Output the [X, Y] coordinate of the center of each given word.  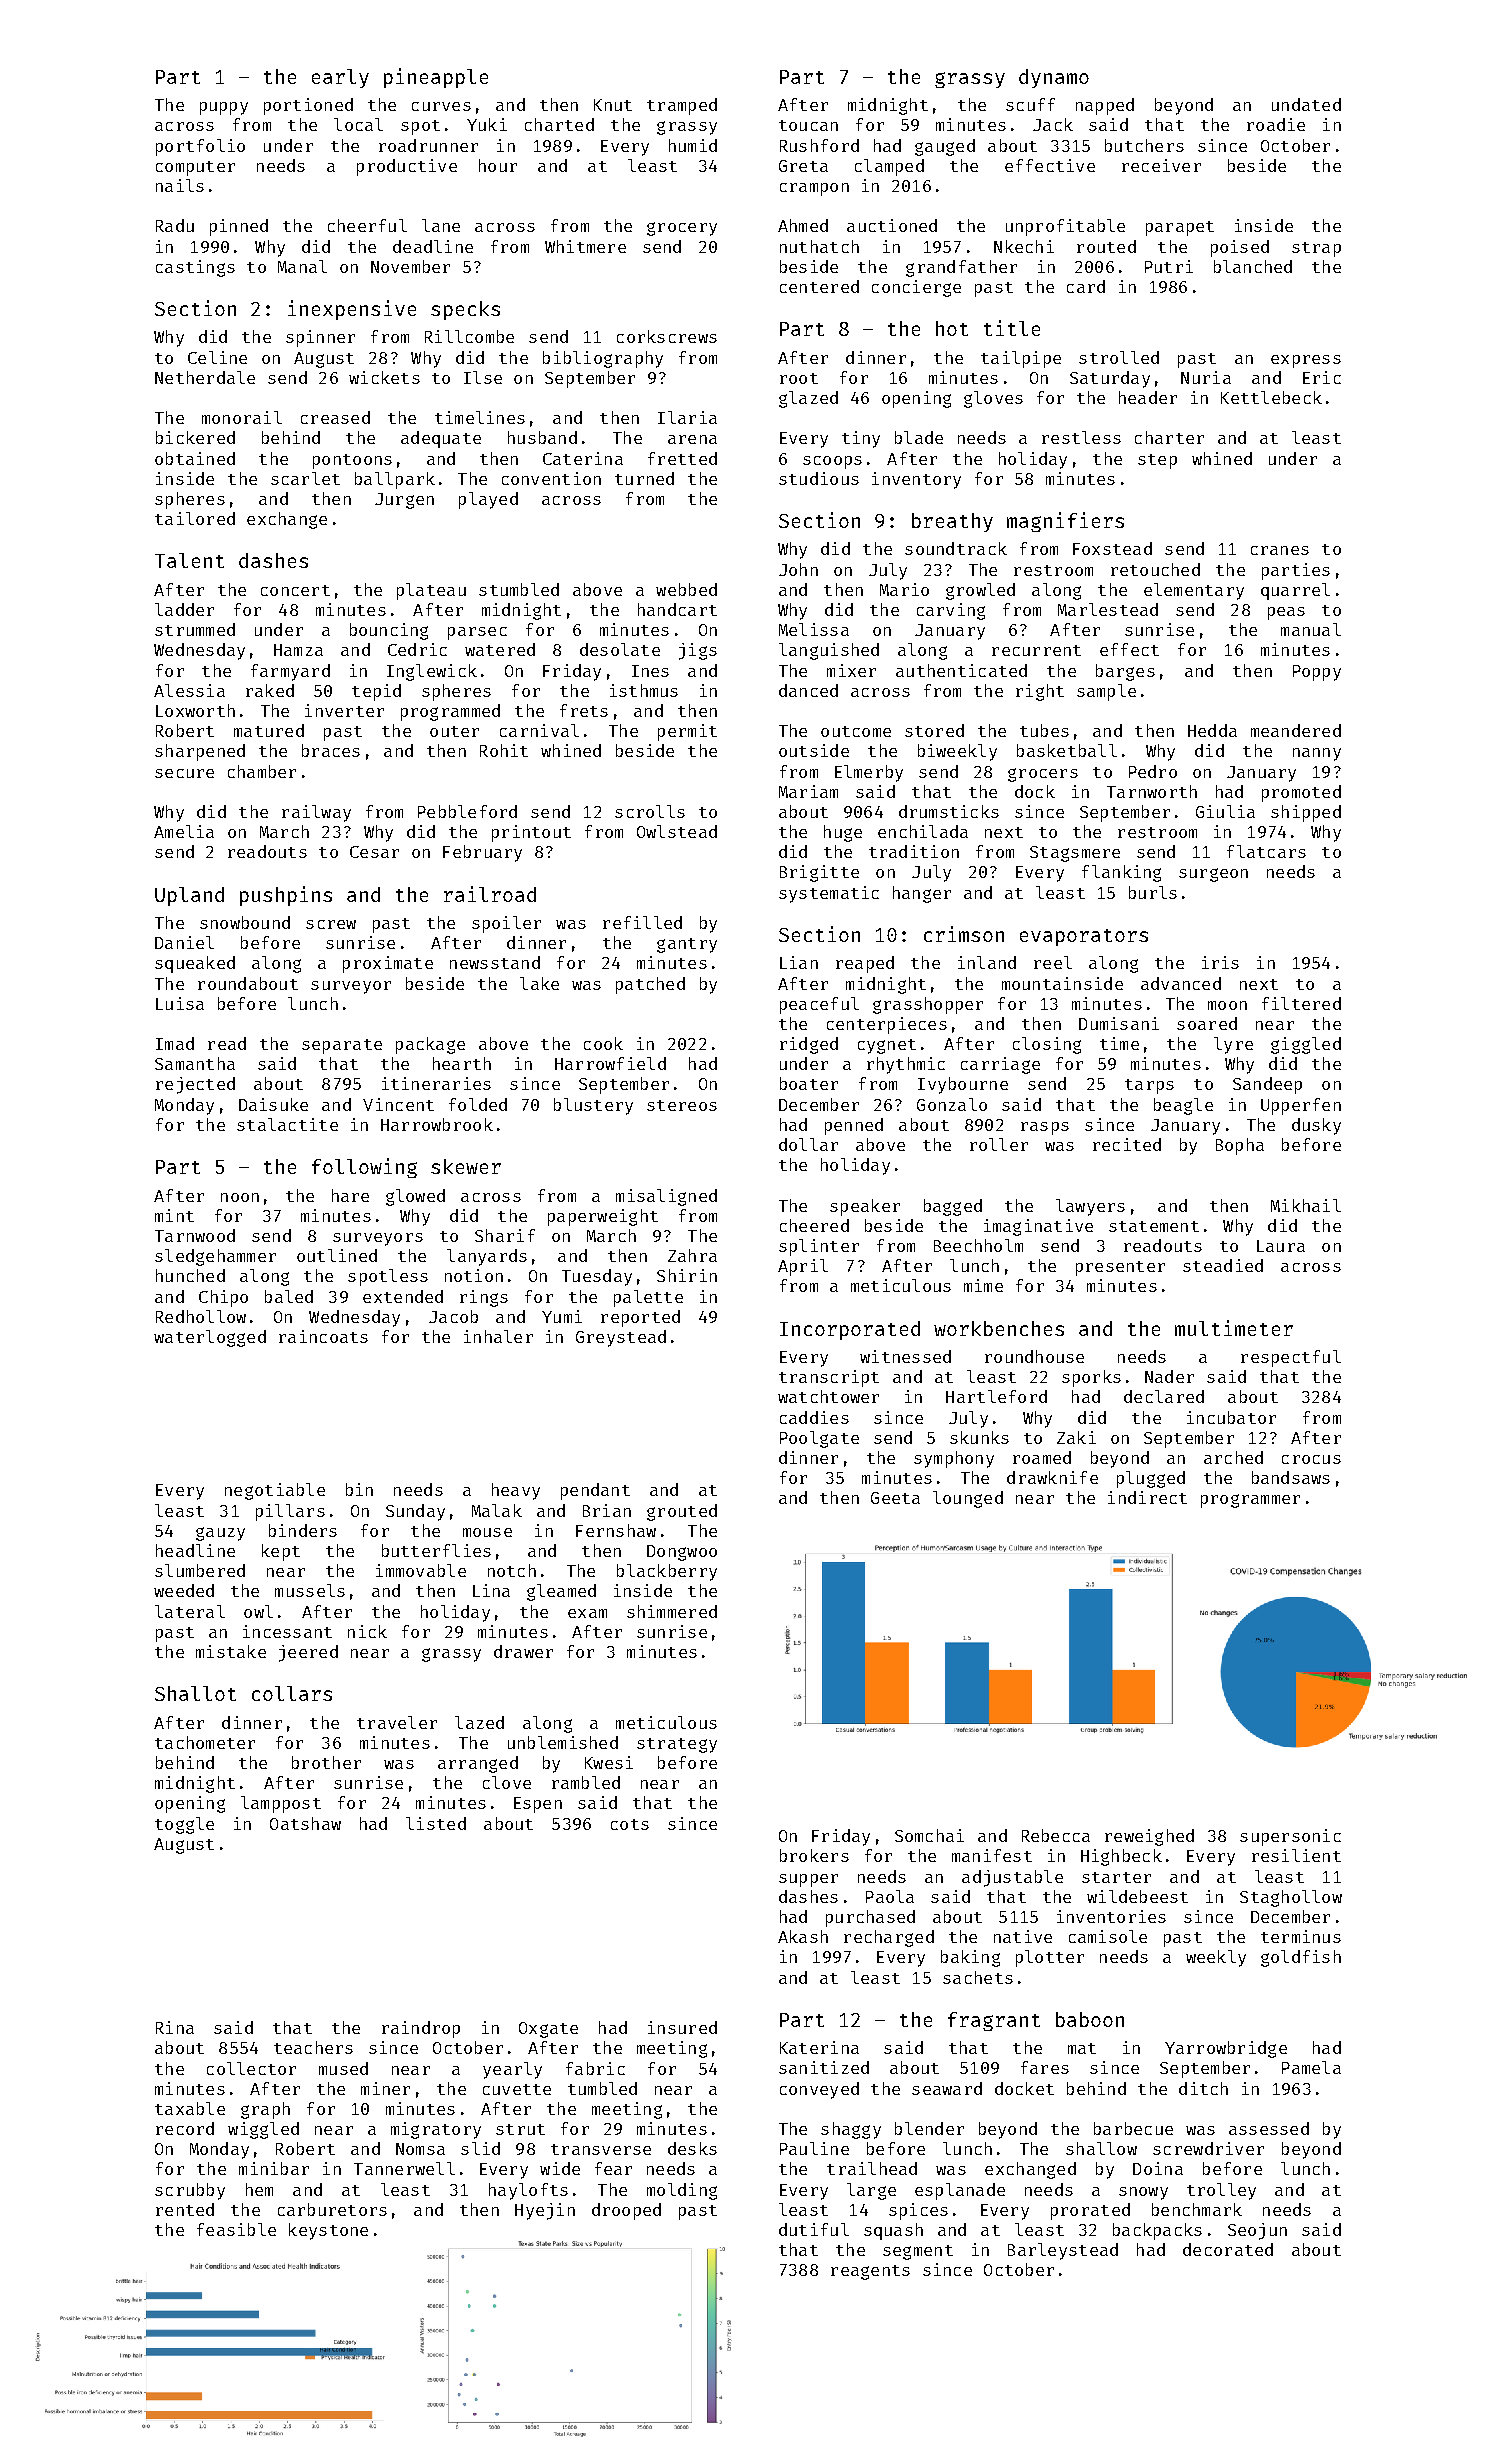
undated [1306, 104]
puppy [224, 108]
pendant [595, 1491]
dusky [1316, 1126]
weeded [184, 1590]
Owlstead [677, 831]
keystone [328, 2231]
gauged [945, 147]
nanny [1317, 754]
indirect [1147, 1497]
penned [854, 1126]
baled [289, 1296]
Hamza [298, 650]
